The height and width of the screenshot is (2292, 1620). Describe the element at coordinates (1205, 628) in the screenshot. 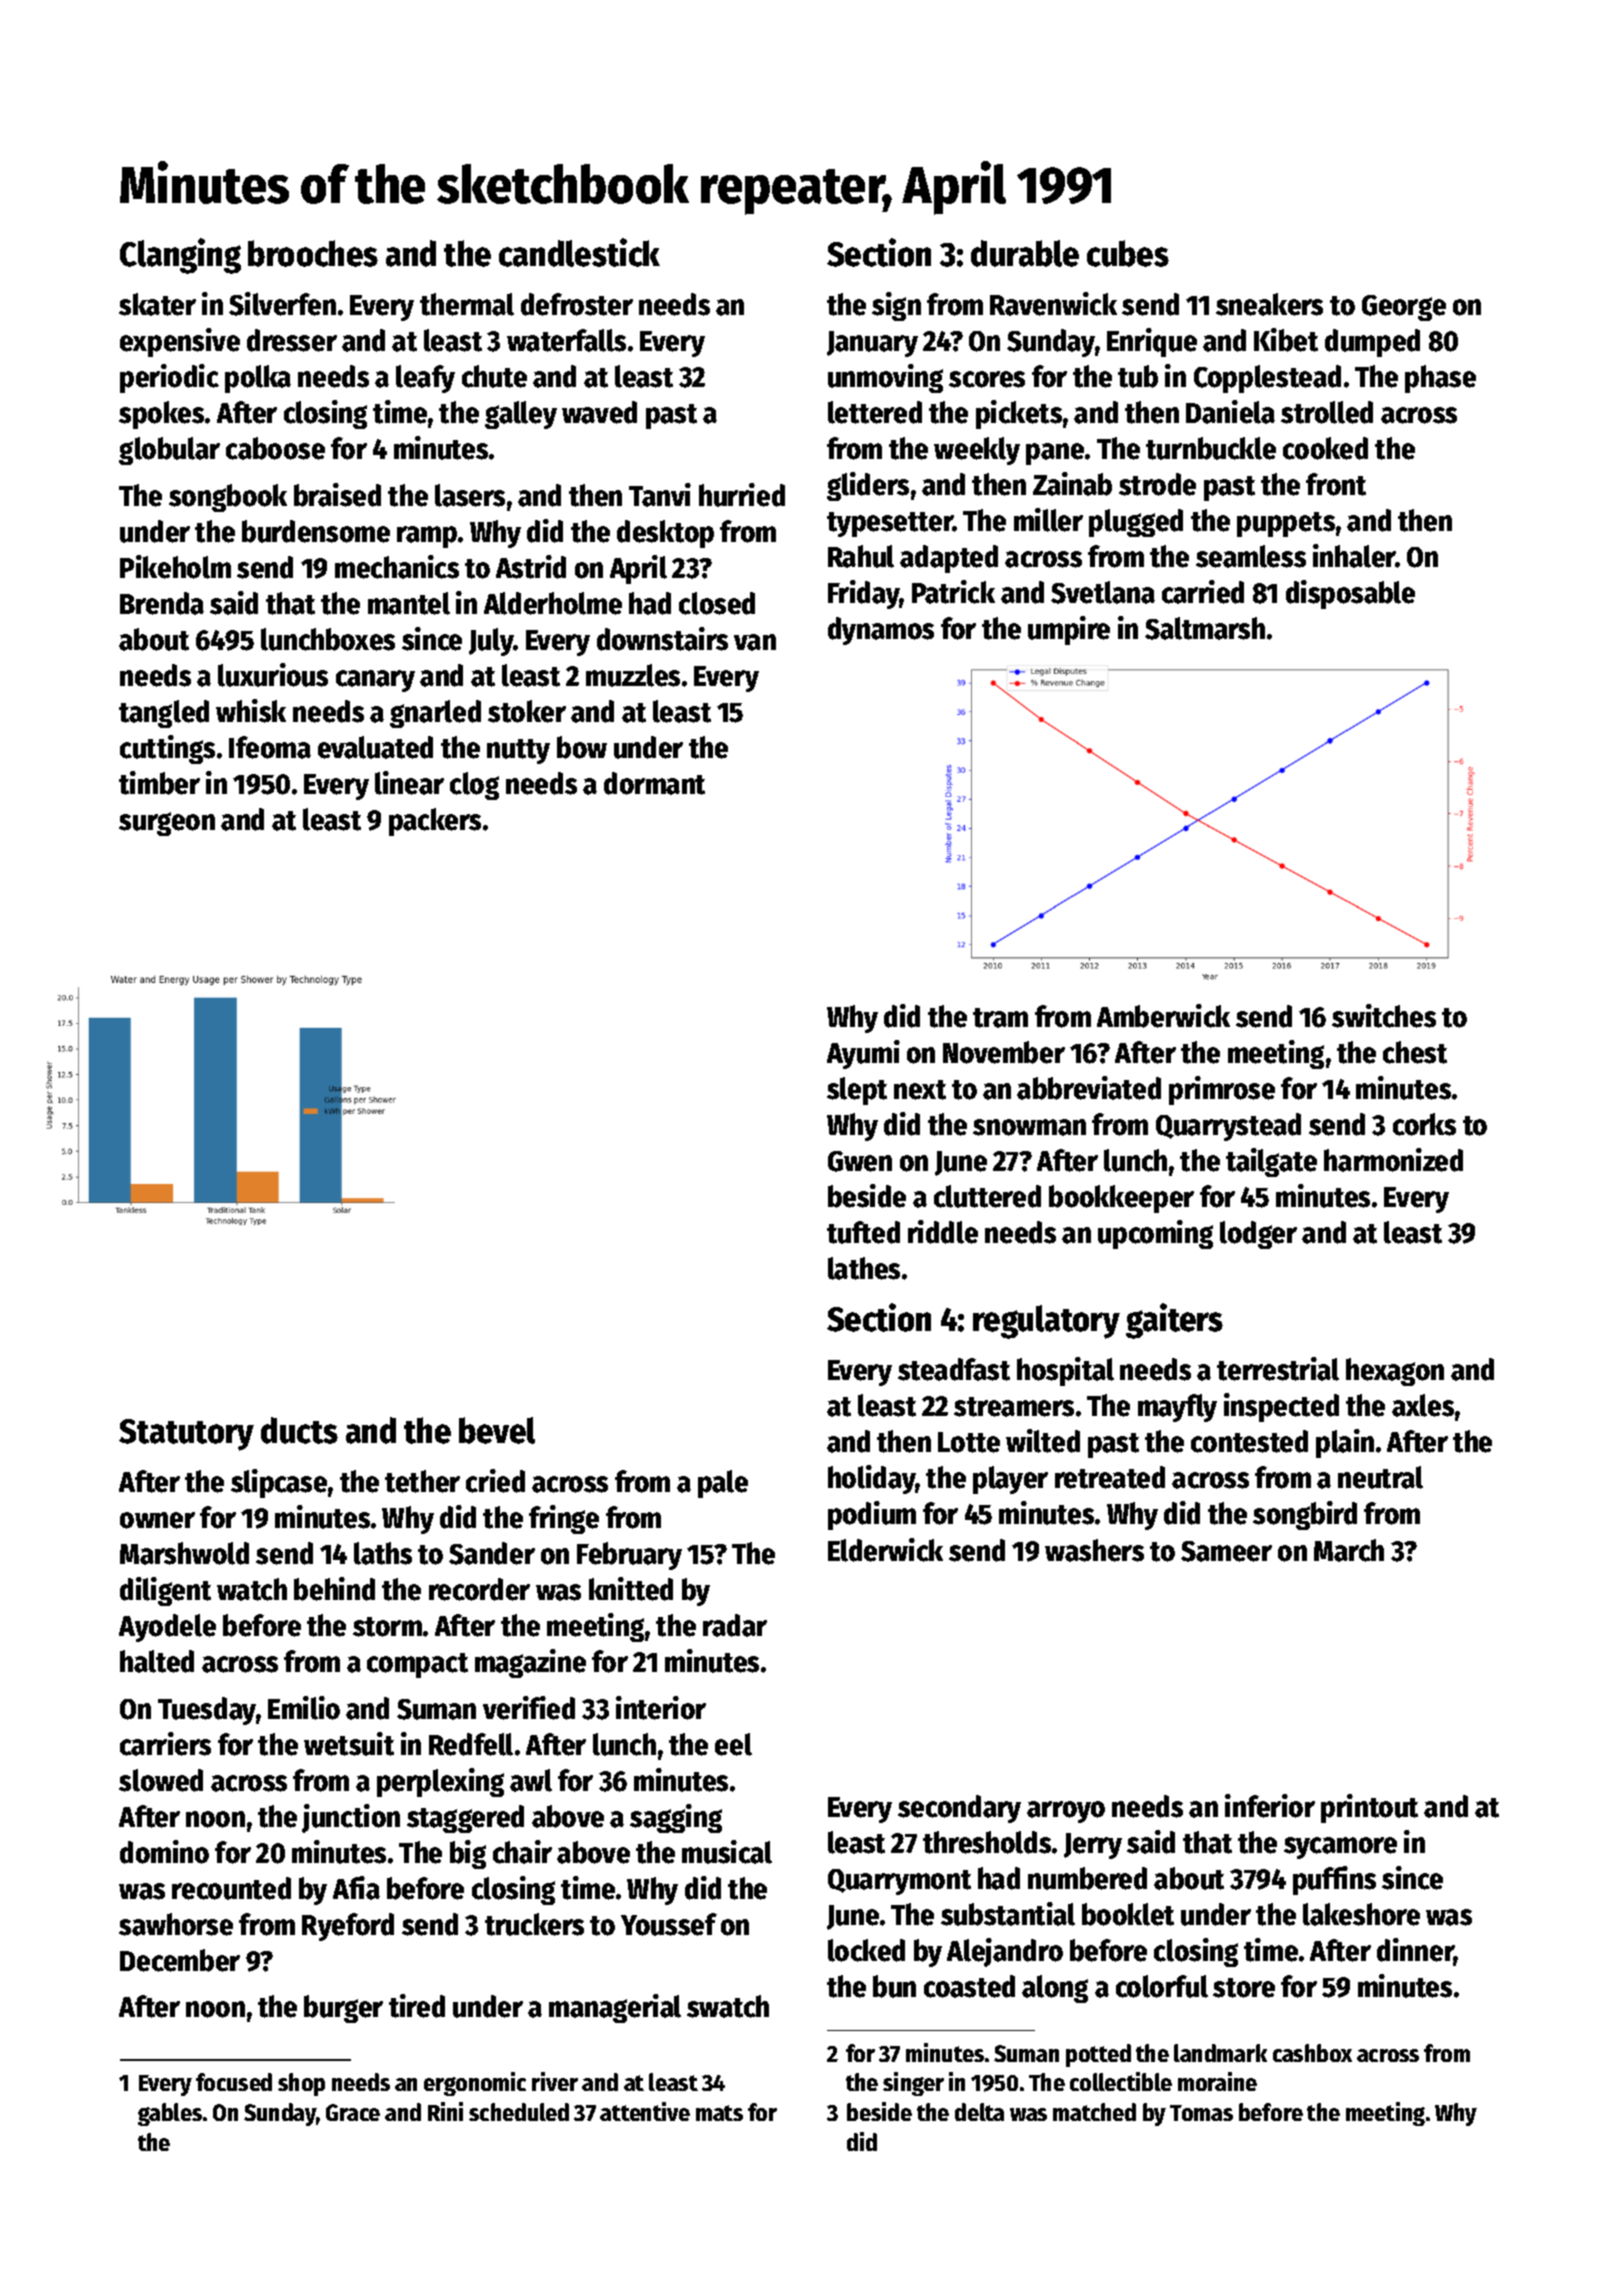

I see `Saltmarsh` at that location.
